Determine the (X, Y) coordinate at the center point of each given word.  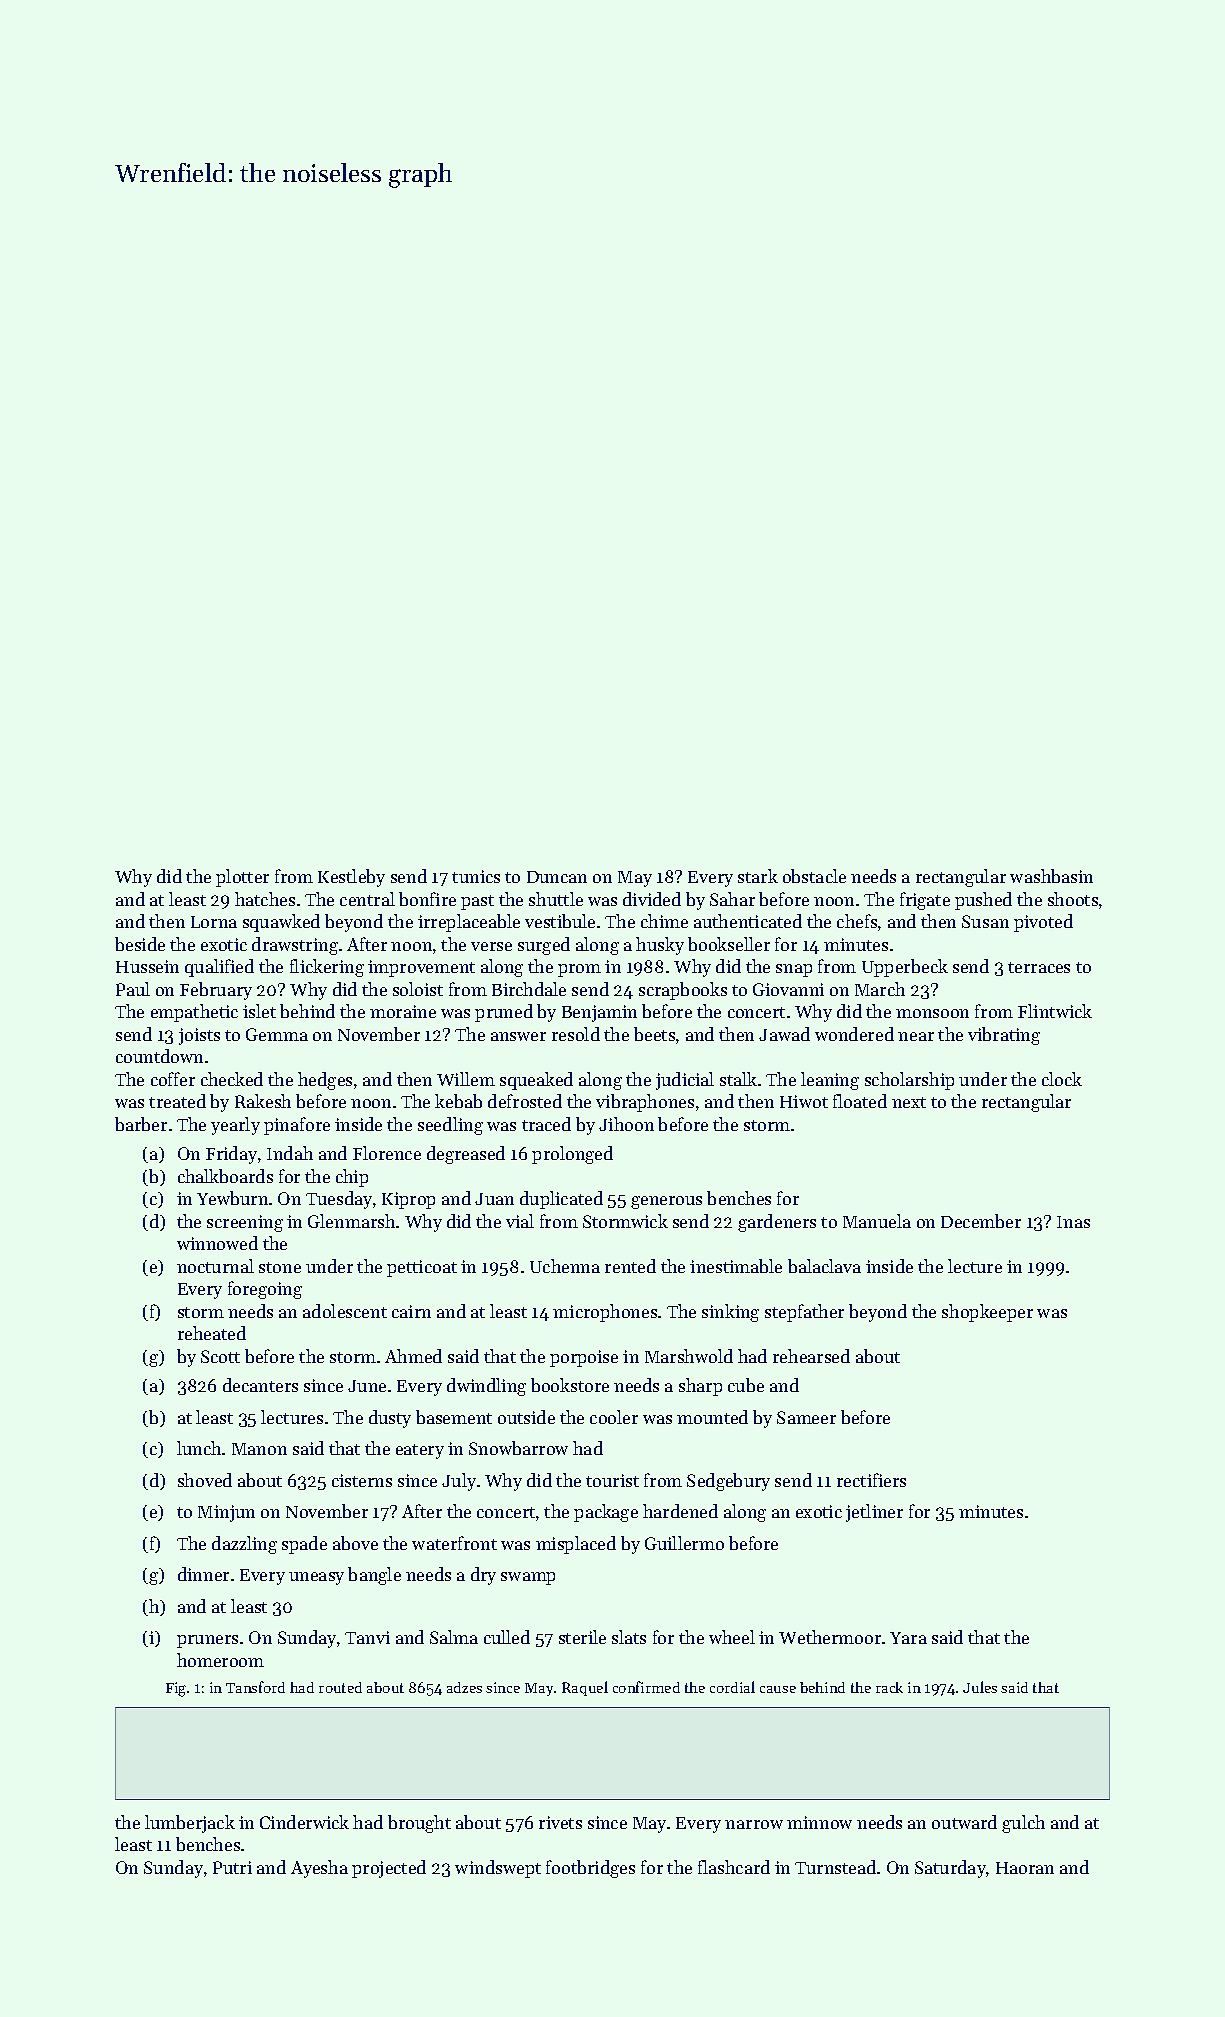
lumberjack (190, 1824)
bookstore (570, 1385)
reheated (212, 1333)
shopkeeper (987, 1313)
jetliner (874, 1513)
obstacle (814, 876)
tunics (476, 876)
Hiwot (804, 1101)
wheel (732, 1637)
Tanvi (367, 1637)
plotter (242, 878)
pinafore (297, 1126)
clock (1062, 1079)
